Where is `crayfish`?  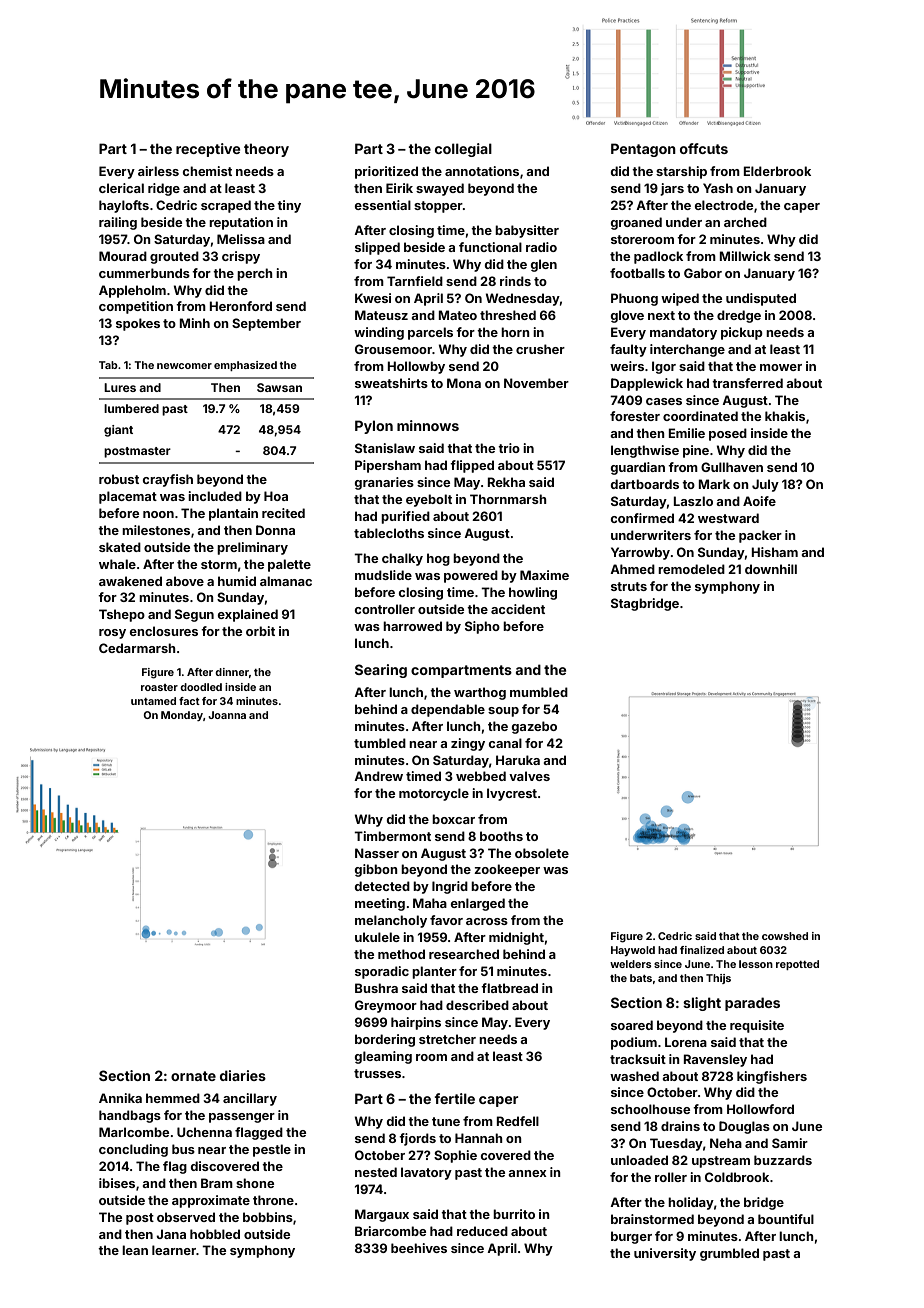
crayfish is located at coordinates (167, 480).
